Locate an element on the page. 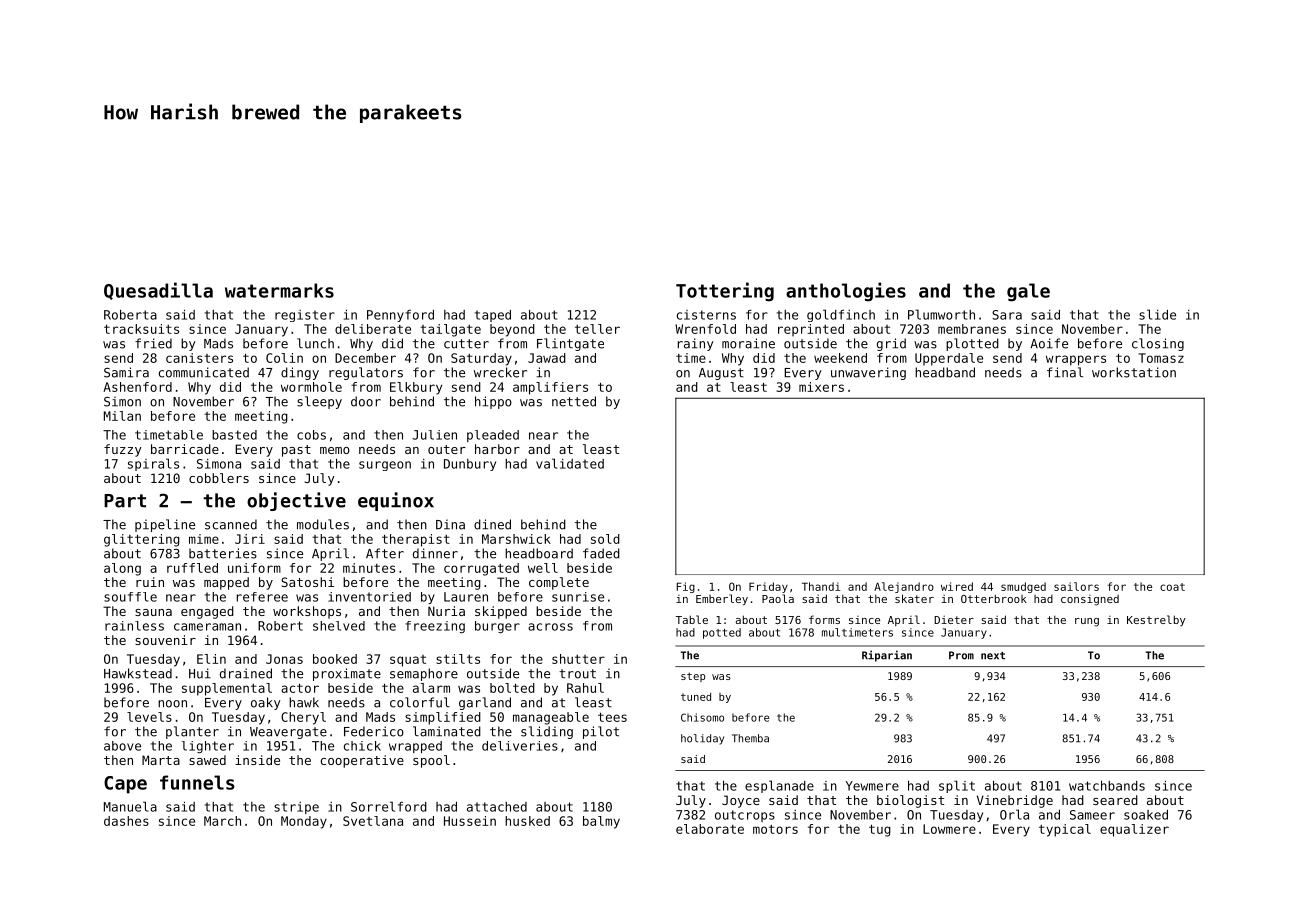  validated is located at coordinates (570, 463).
